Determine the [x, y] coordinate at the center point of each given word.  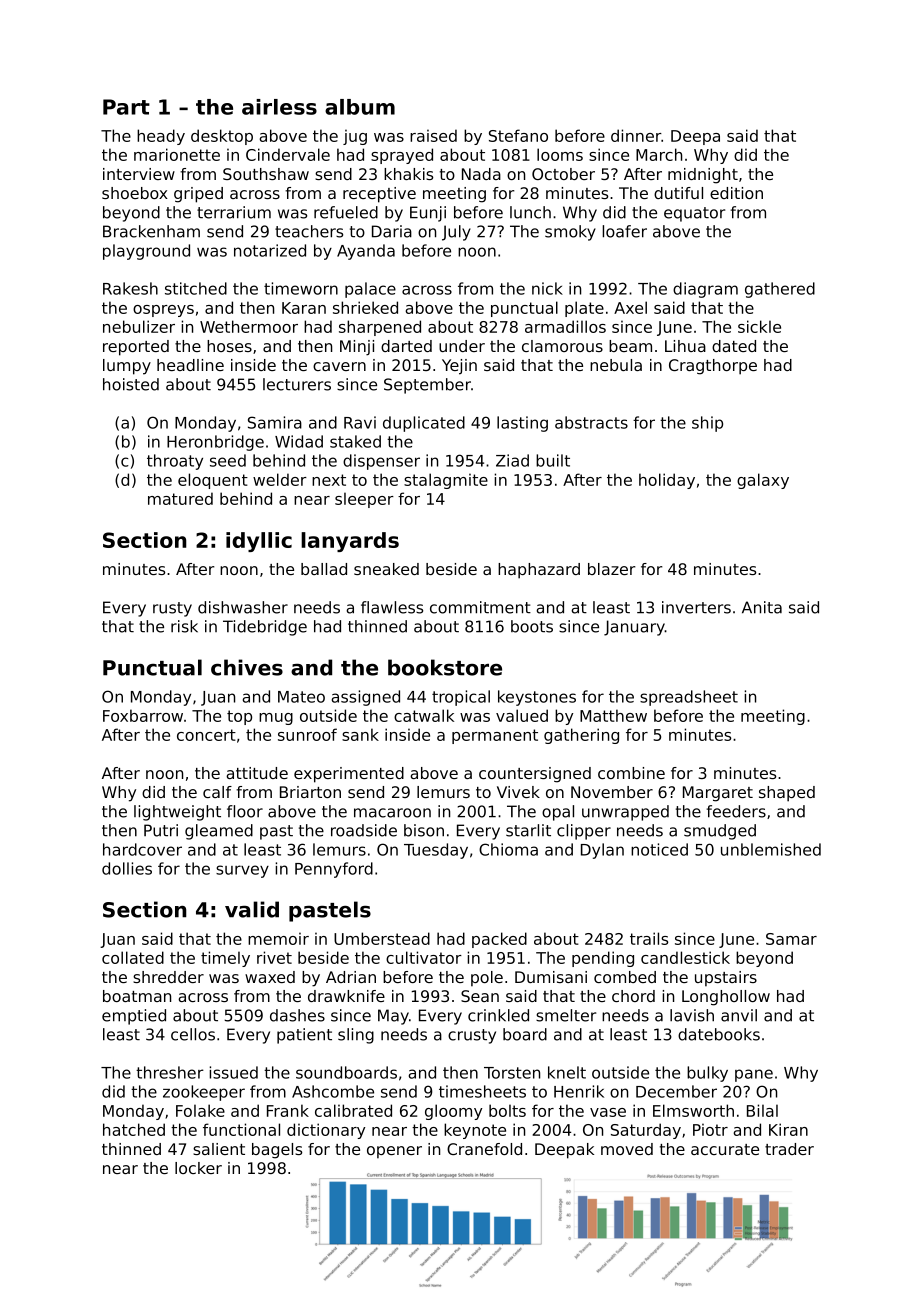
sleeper [364, 500]
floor [245, 811]
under [462, 346]
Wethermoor [249, 326]
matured [180, 498]
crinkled [498, 1015]
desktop [222, 137]
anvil [739, 1015]
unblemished [771, 849]
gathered [780, 290]
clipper [584, 832]
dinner [636, 135]
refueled [346, 212]
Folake [200, 1110]
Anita [762, 607]
